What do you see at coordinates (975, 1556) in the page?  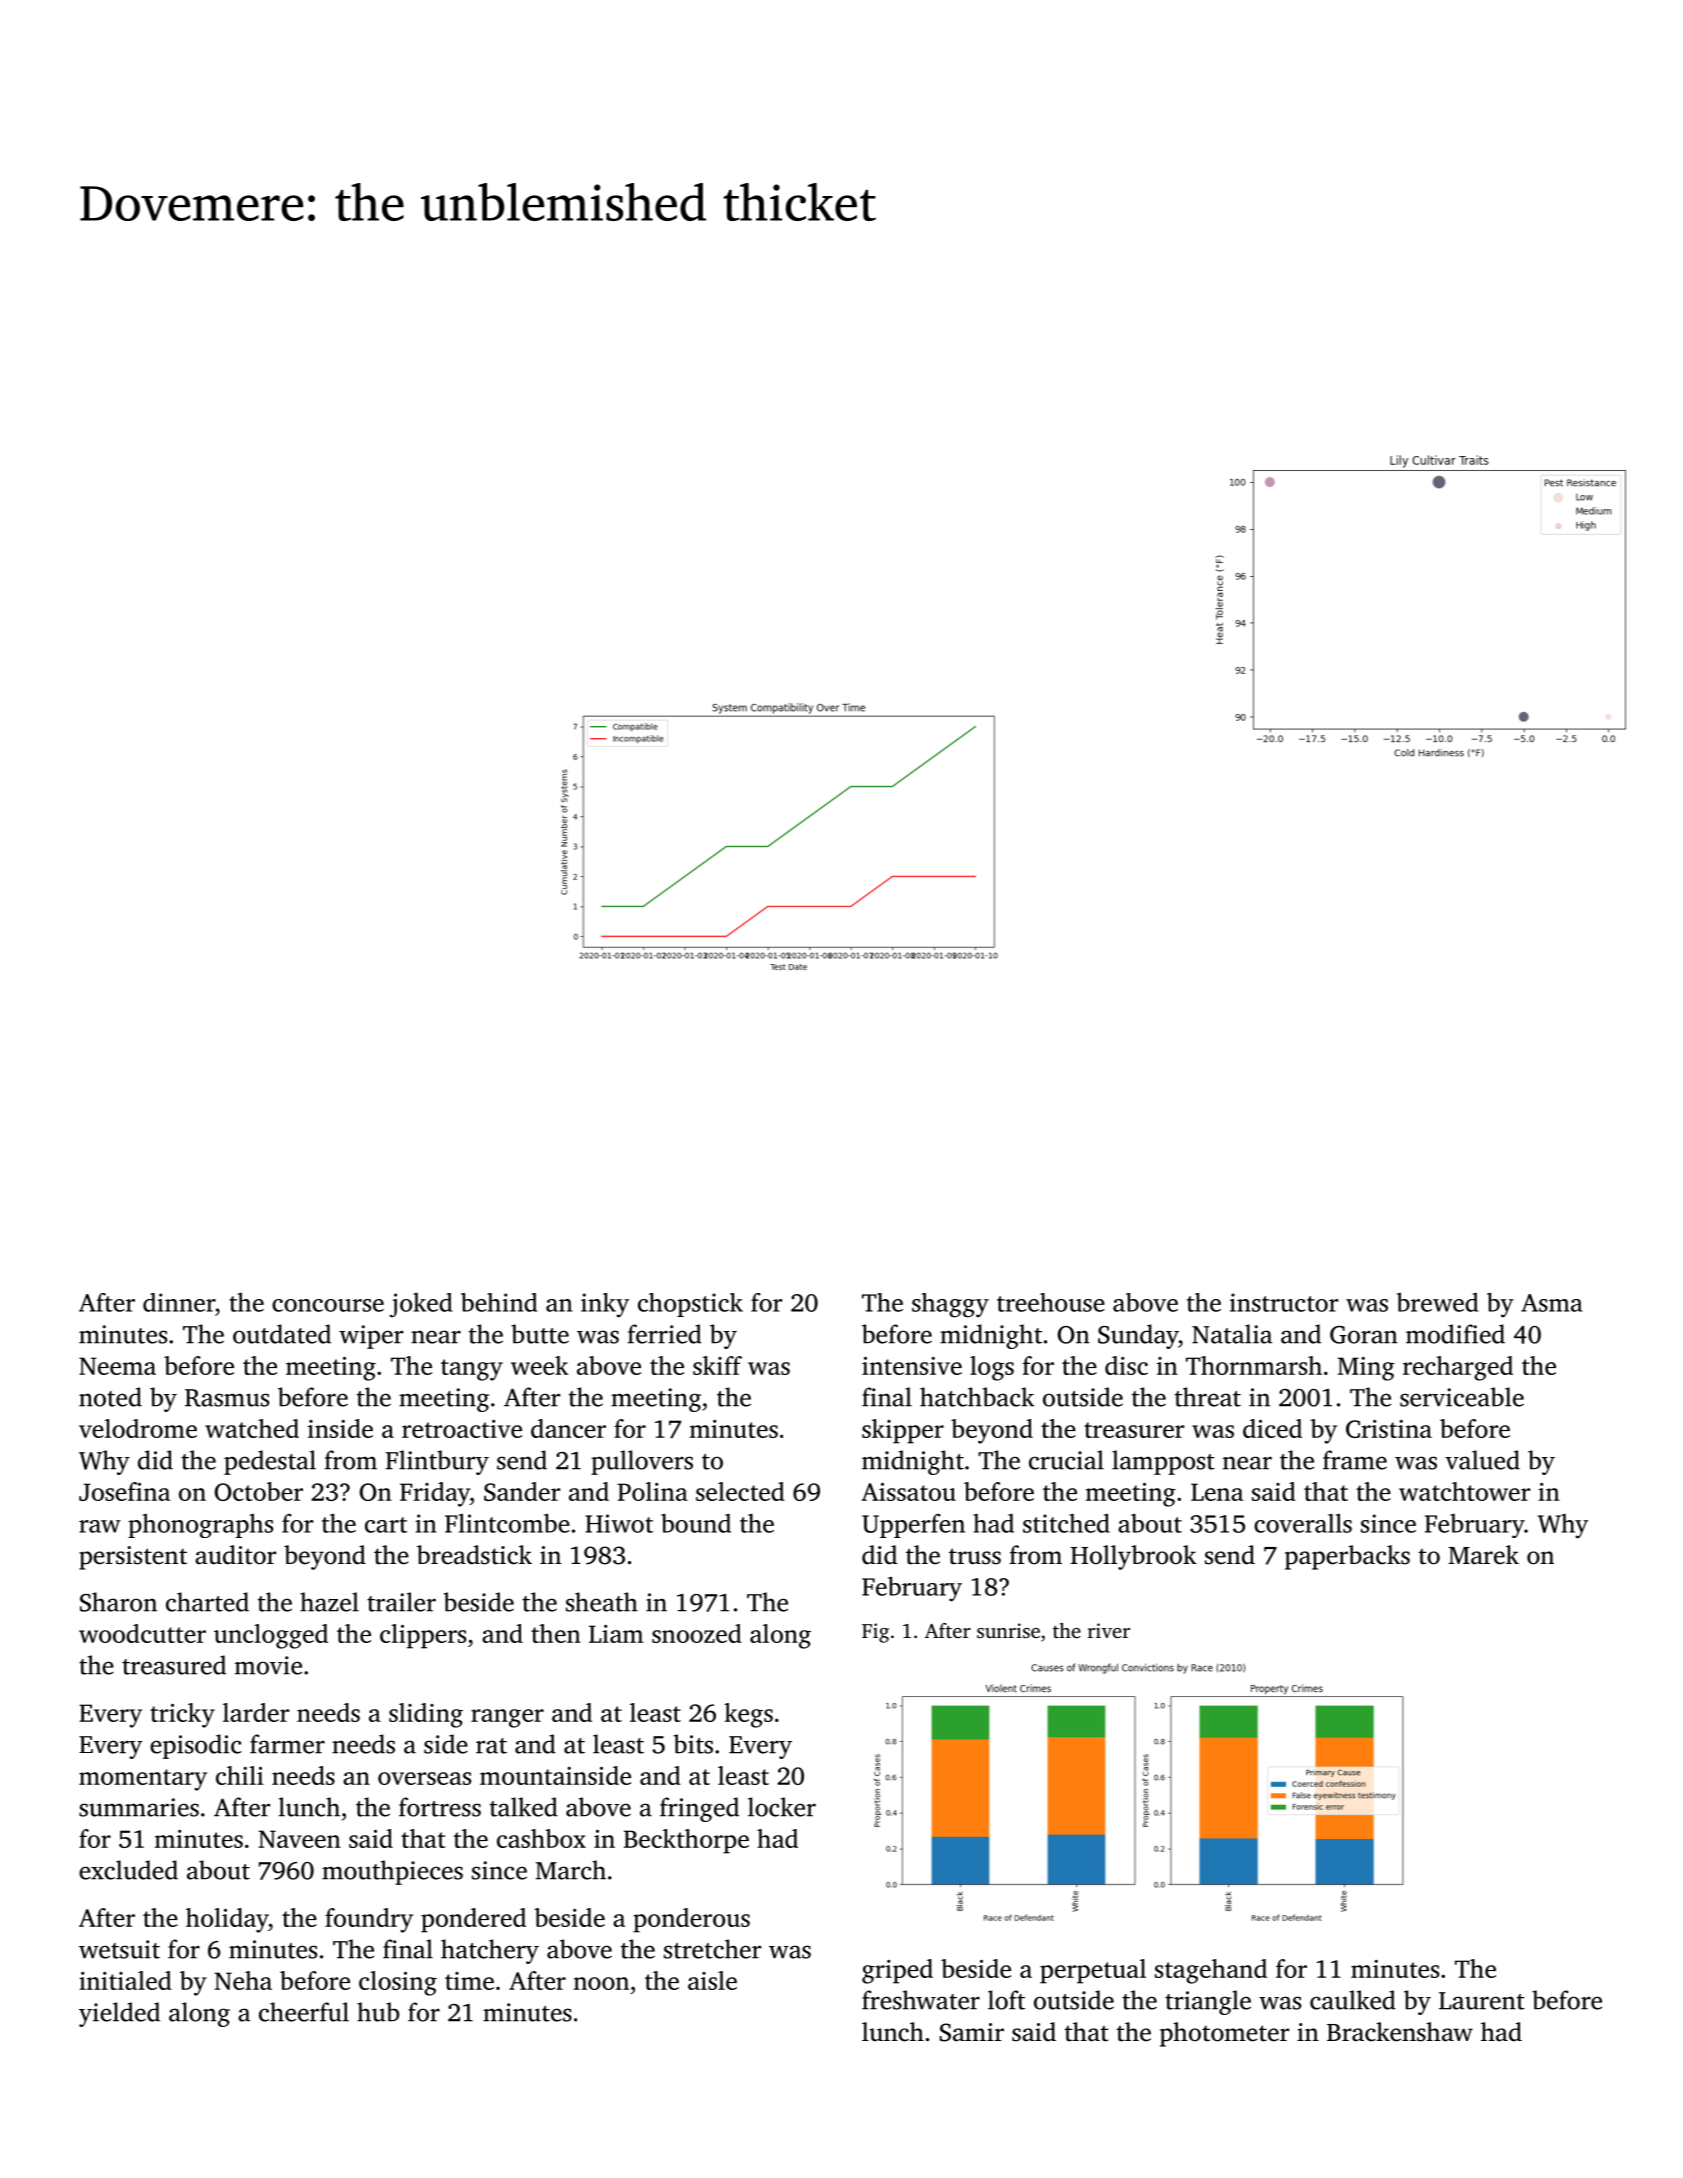 I see `truss` at bounding box center [975, 1556].
